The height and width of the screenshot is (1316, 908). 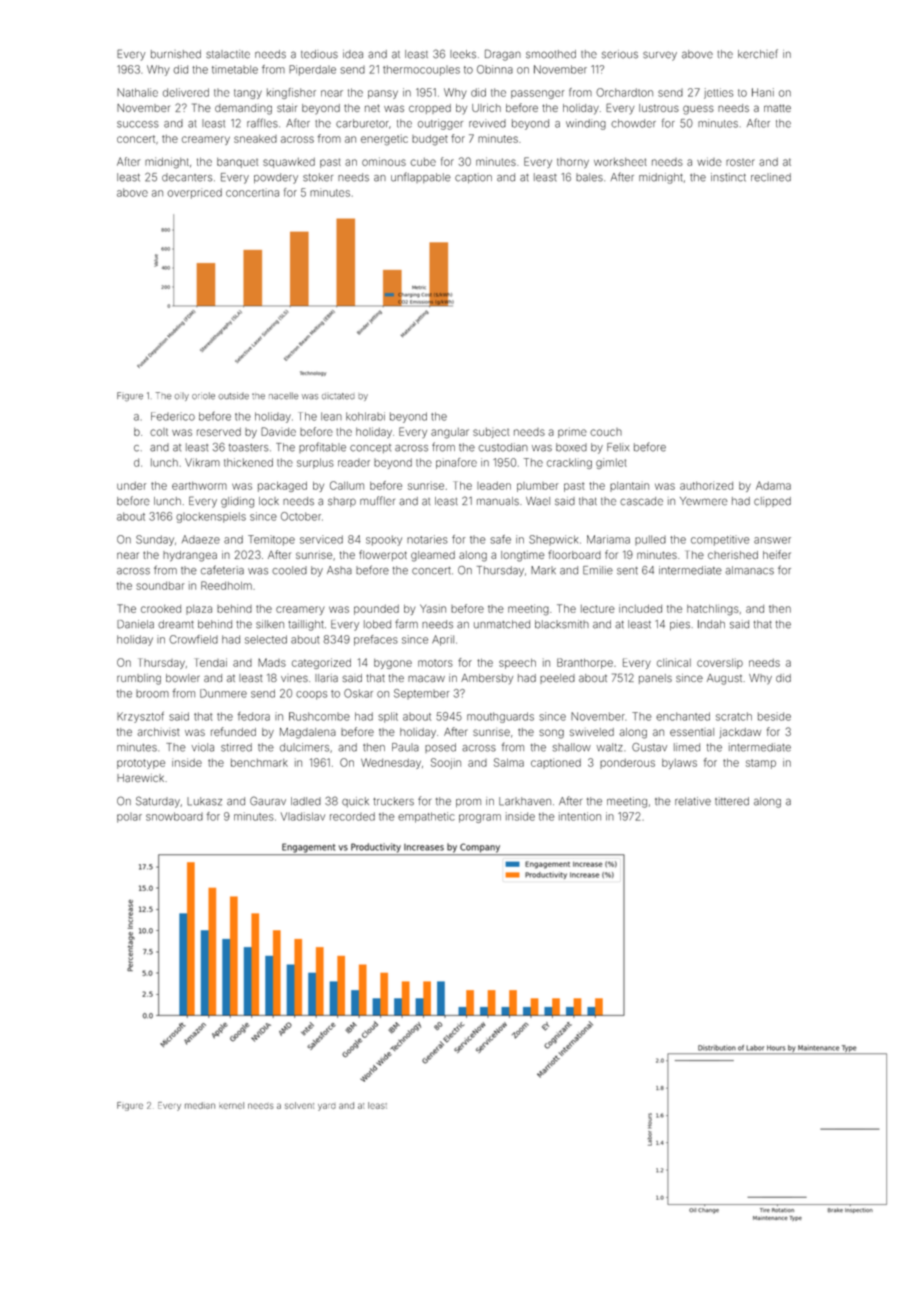 I want to click on chowder, so click(x=633, y=123).
